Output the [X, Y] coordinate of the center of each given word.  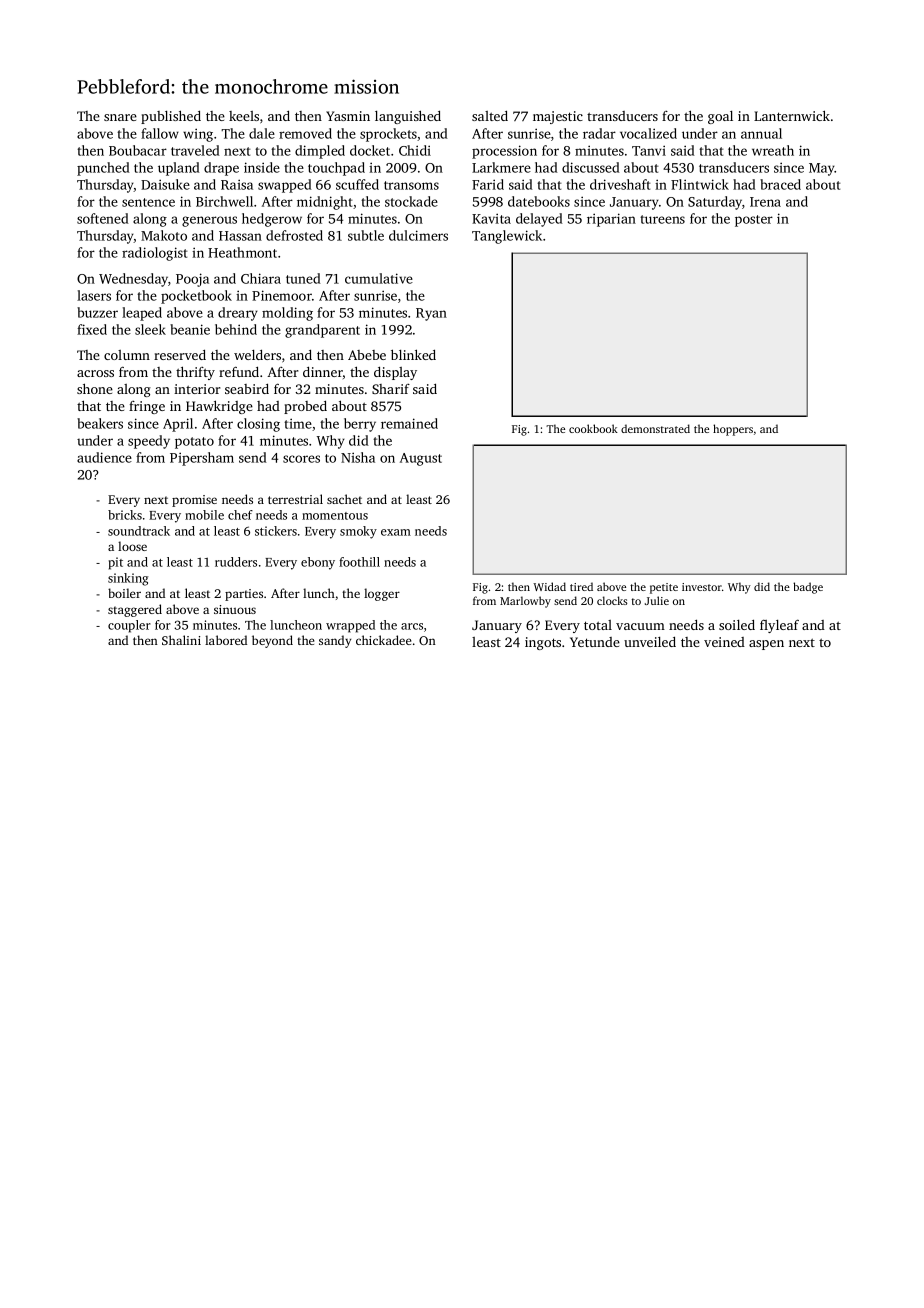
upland [179, 169]
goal [720, 117]
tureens [662, 219]
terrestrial [295, 499]
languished [408, 117]
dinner [323, 372]
